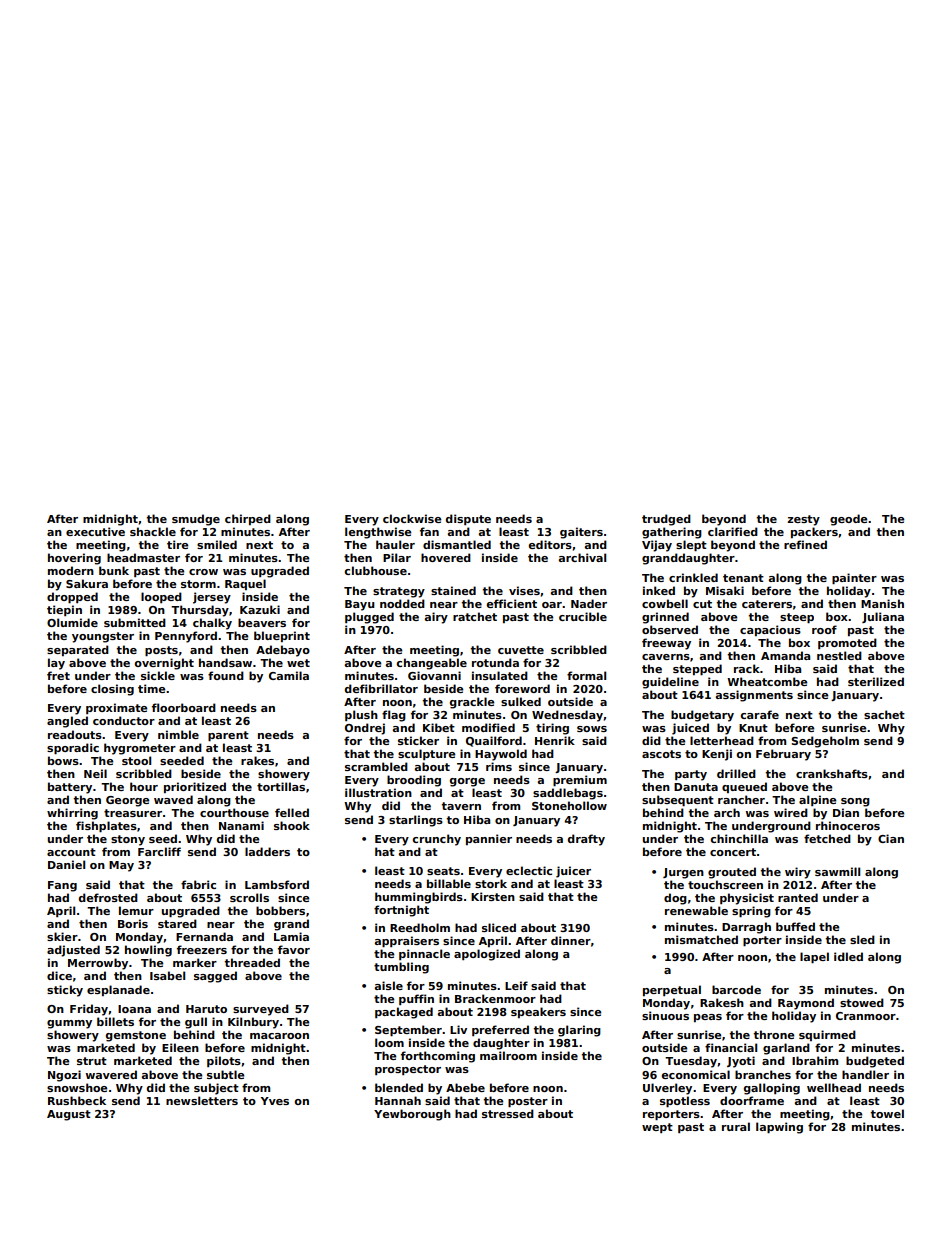 Image resolution: width=952 pixels, height=1233 pixels. I want to click on buffed, so click(795, 926).
